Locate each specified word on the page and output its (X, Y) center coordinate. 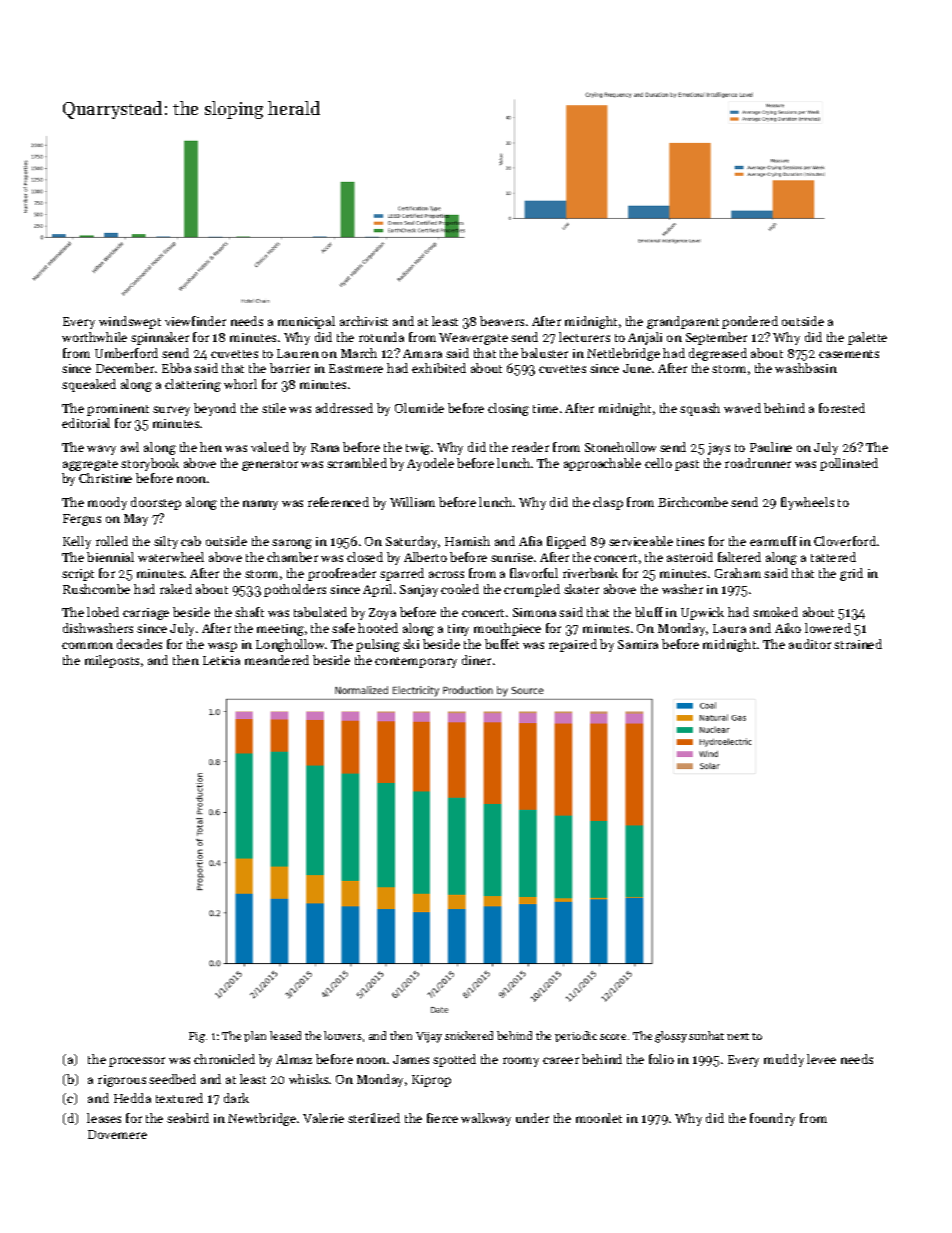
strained (858, 644)
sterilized (374, 1118)
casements (849, 354)
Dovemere (117, 1134)
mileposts (112, 661)
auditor (810, 644)
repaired (573, 645)
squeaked (89, 385)
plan (255, 1036)
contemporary (416, 662)
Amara (422, 353)
